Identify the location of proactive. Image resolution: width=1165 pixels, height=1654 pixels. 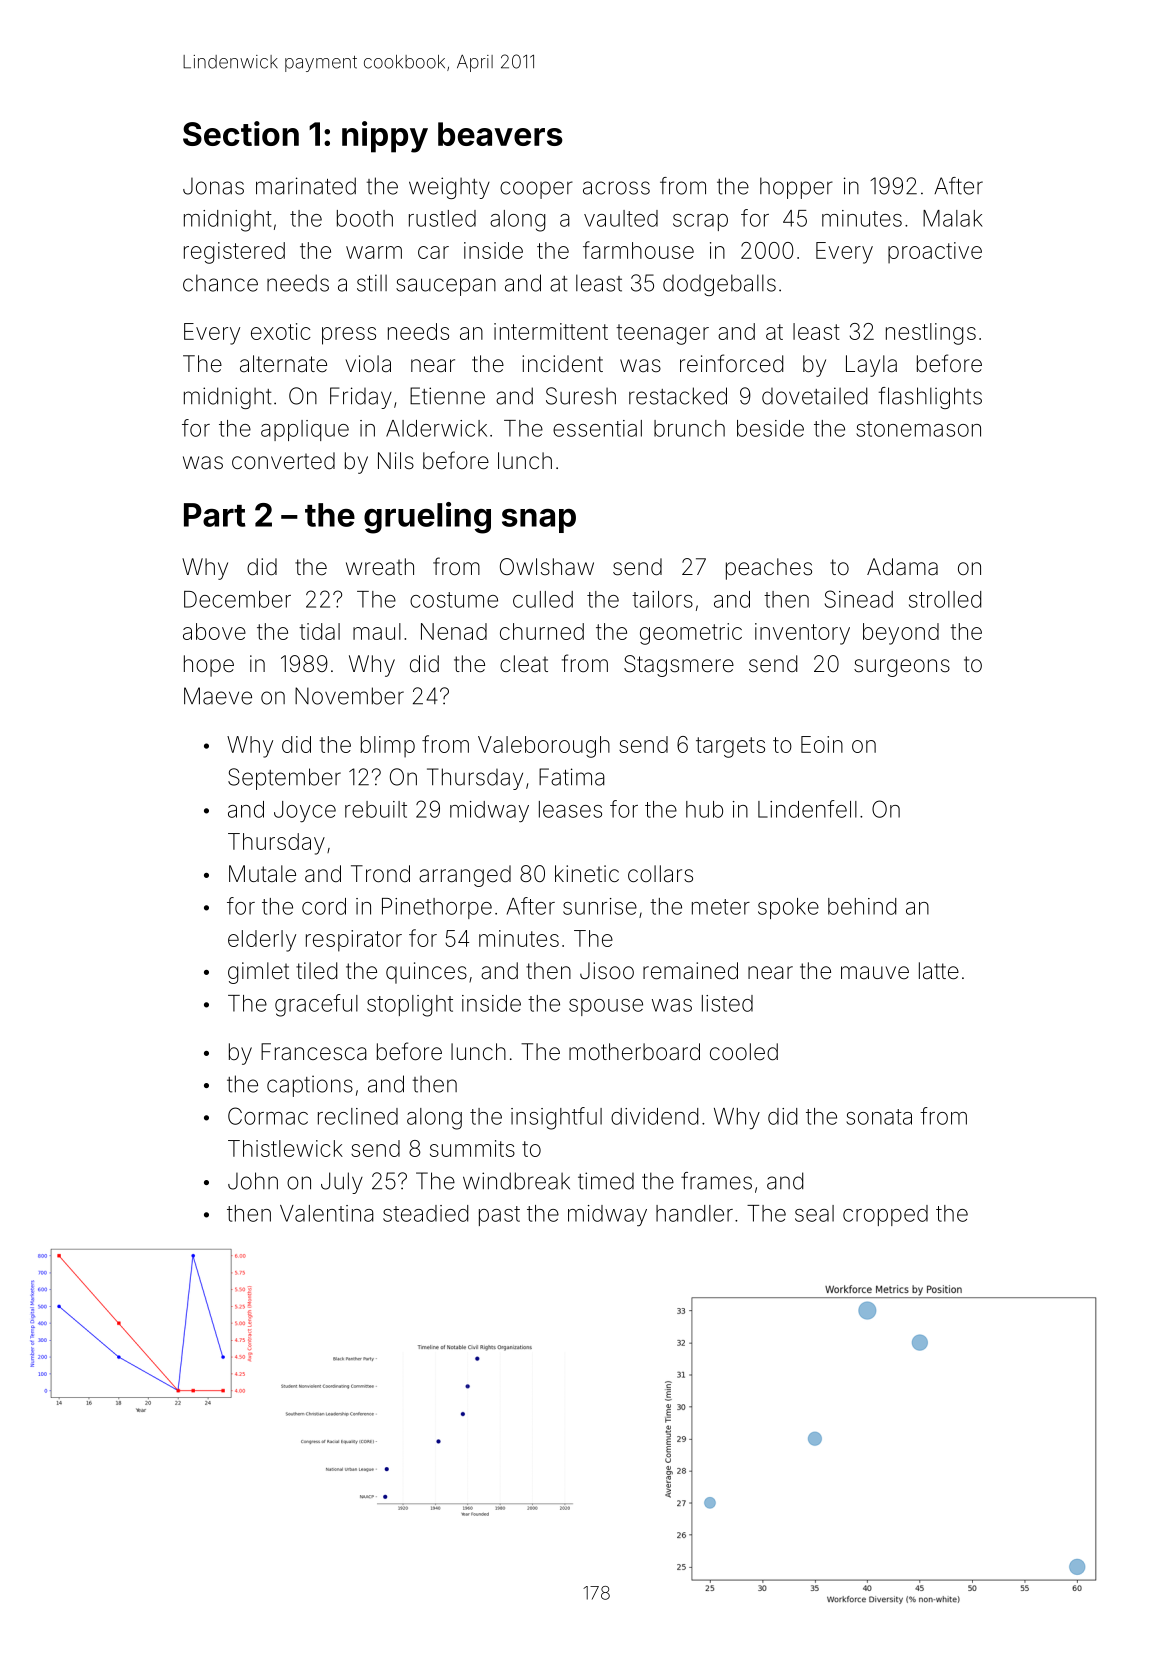
(935, 252).
